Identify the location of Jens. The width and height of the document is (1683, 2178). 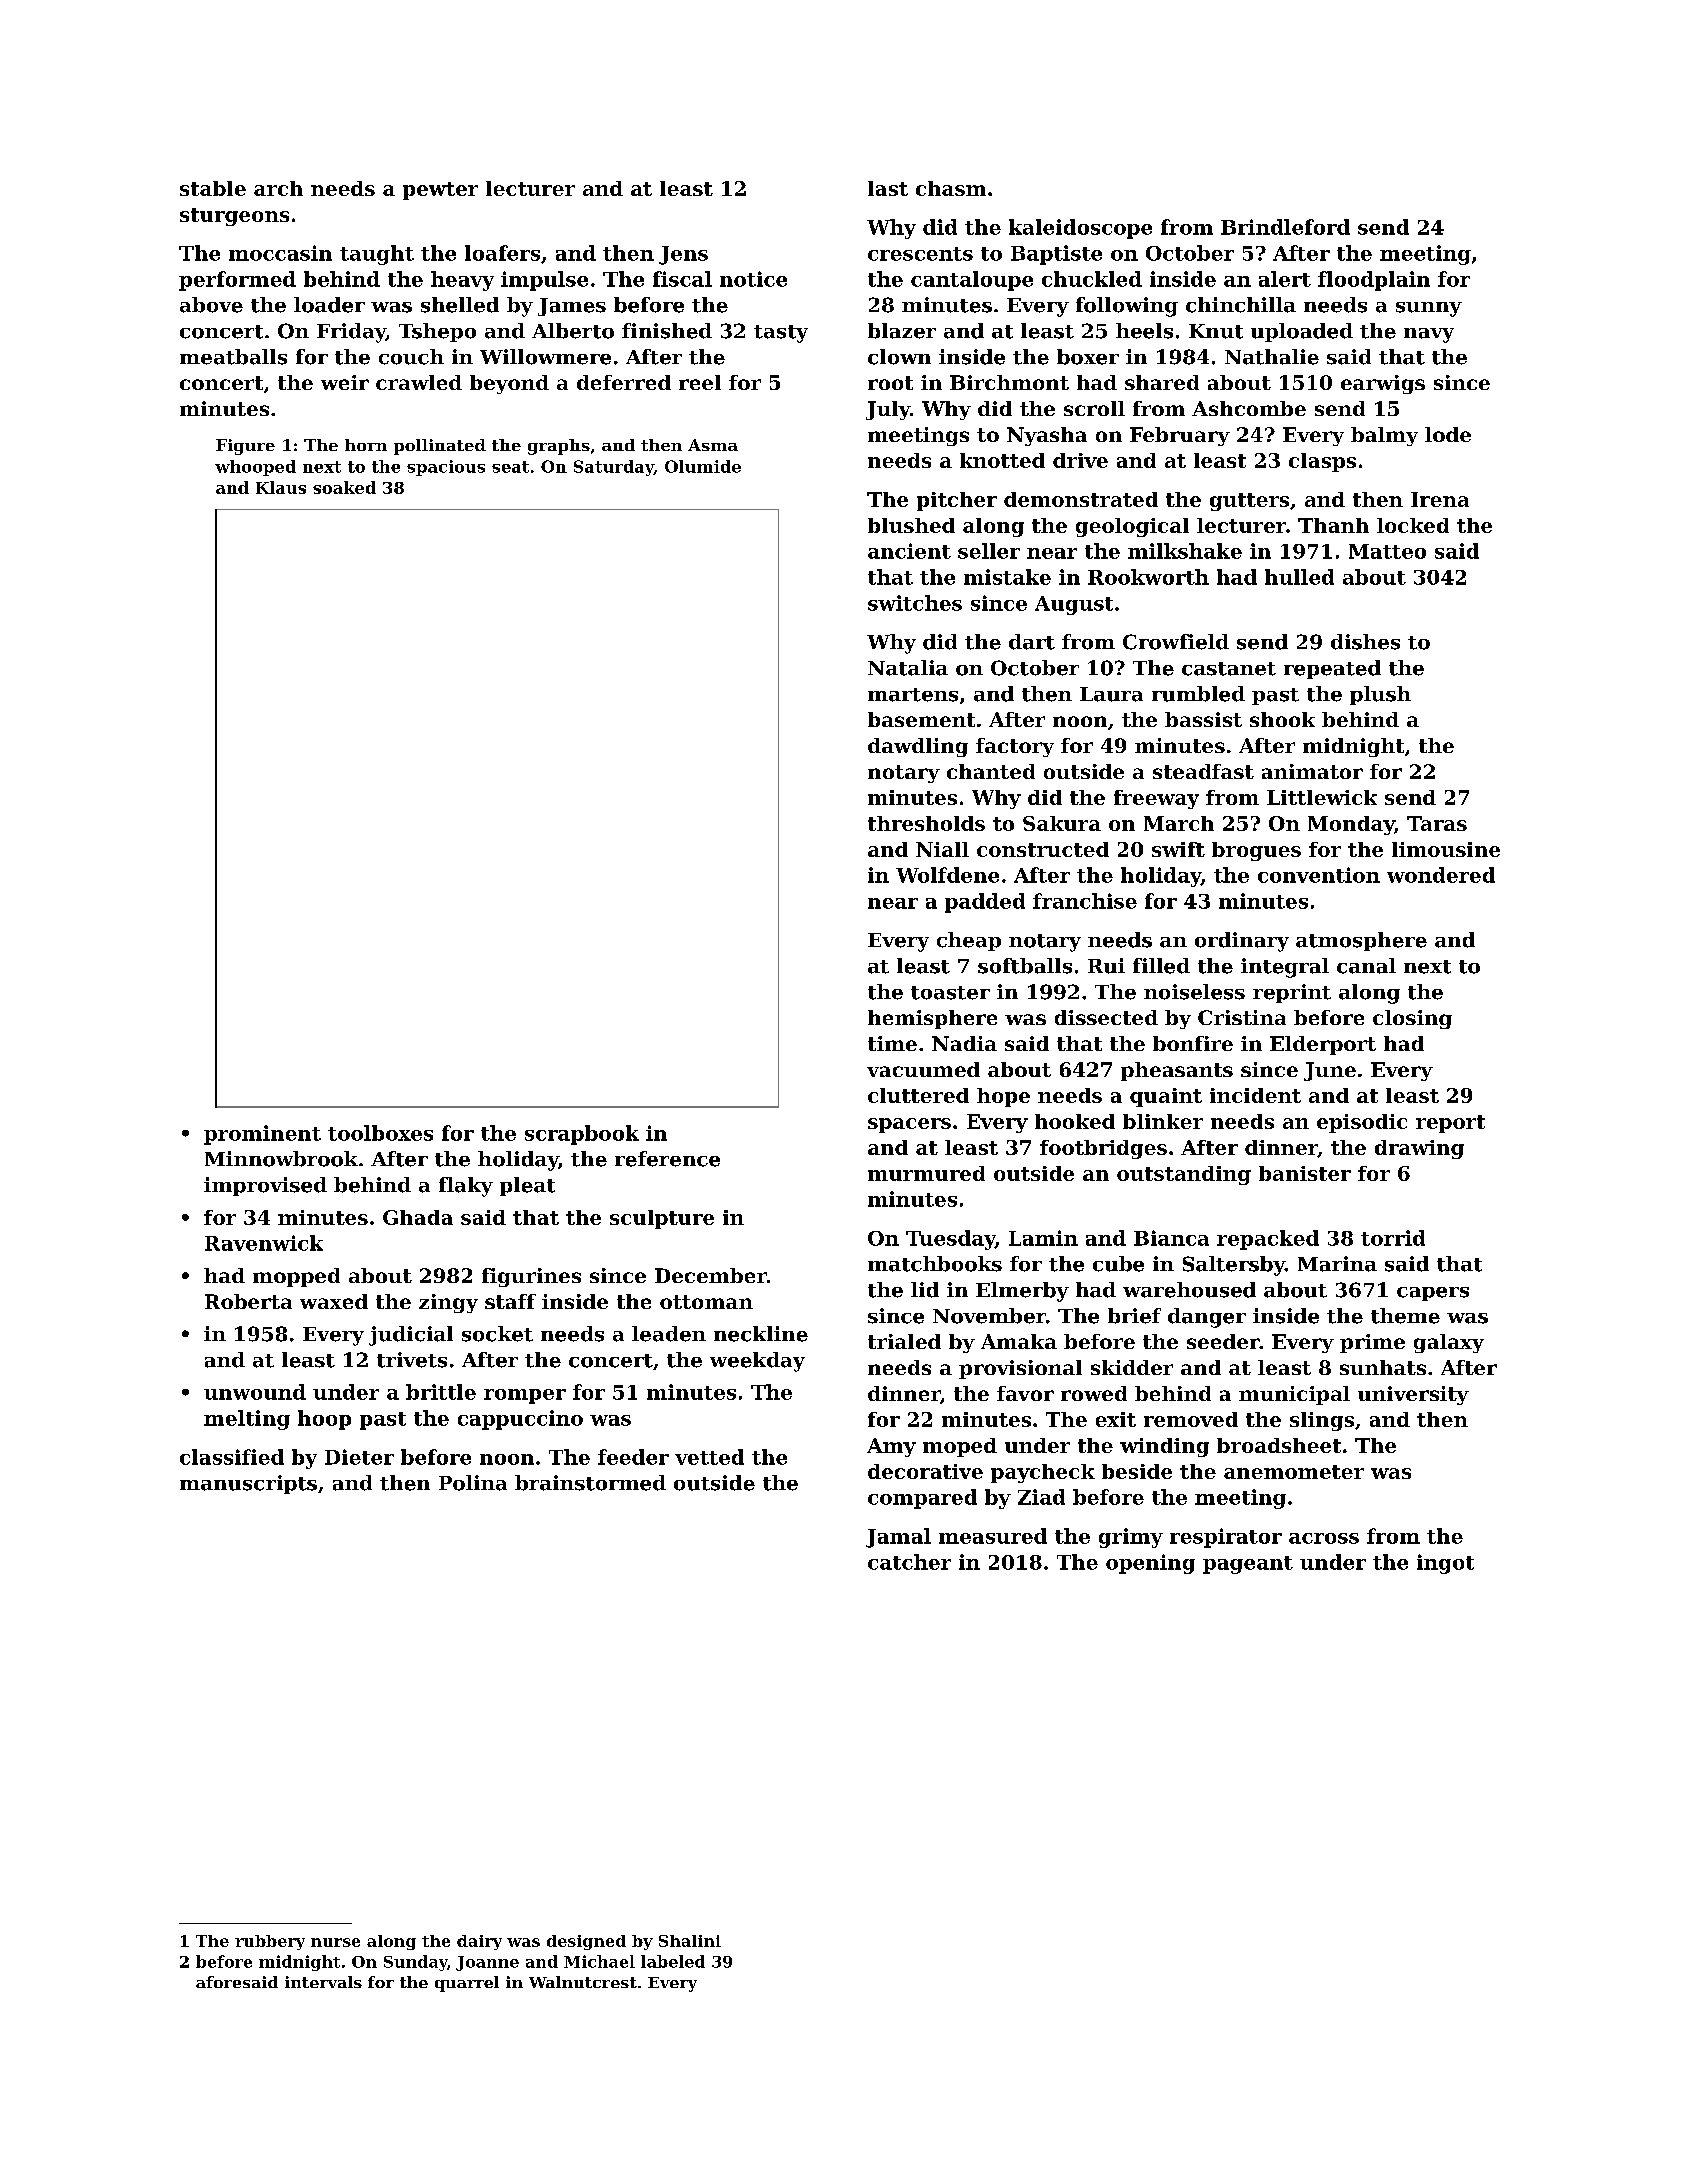
(683, 255).
